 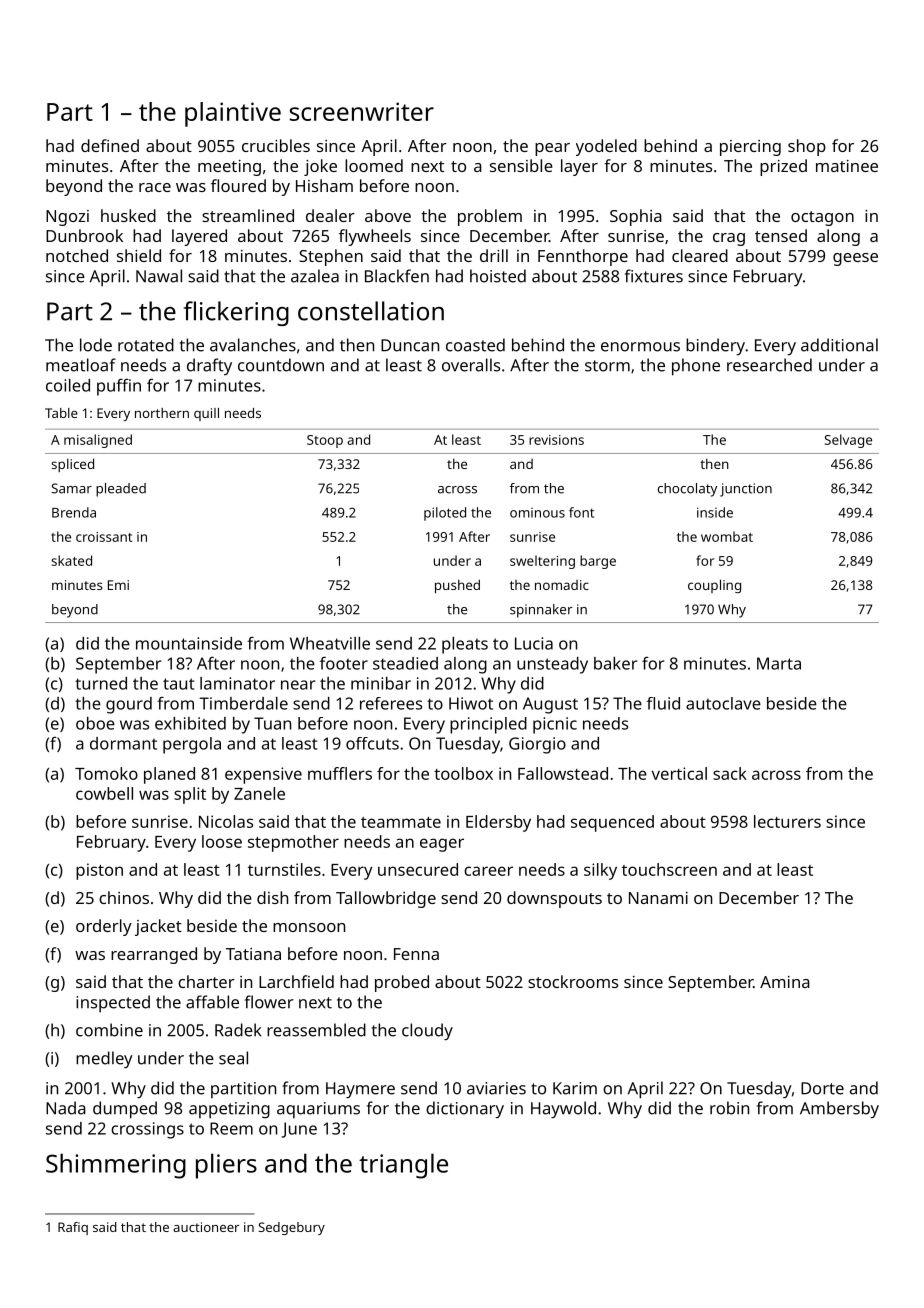 I want to click on lecturers, so click(x=787, y=821).
